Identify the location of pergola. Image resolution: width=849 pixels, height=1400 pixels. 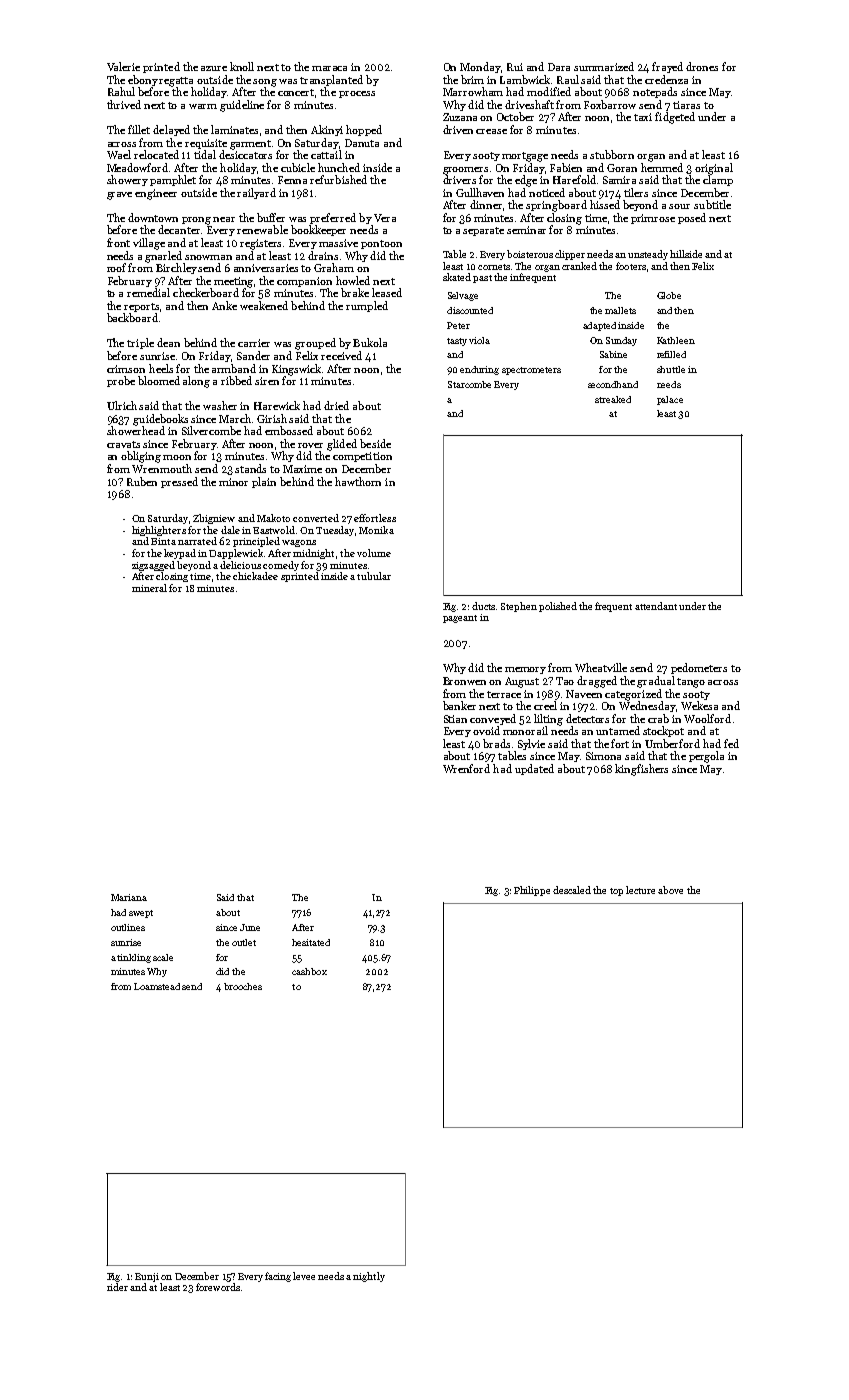
(706, 757).
